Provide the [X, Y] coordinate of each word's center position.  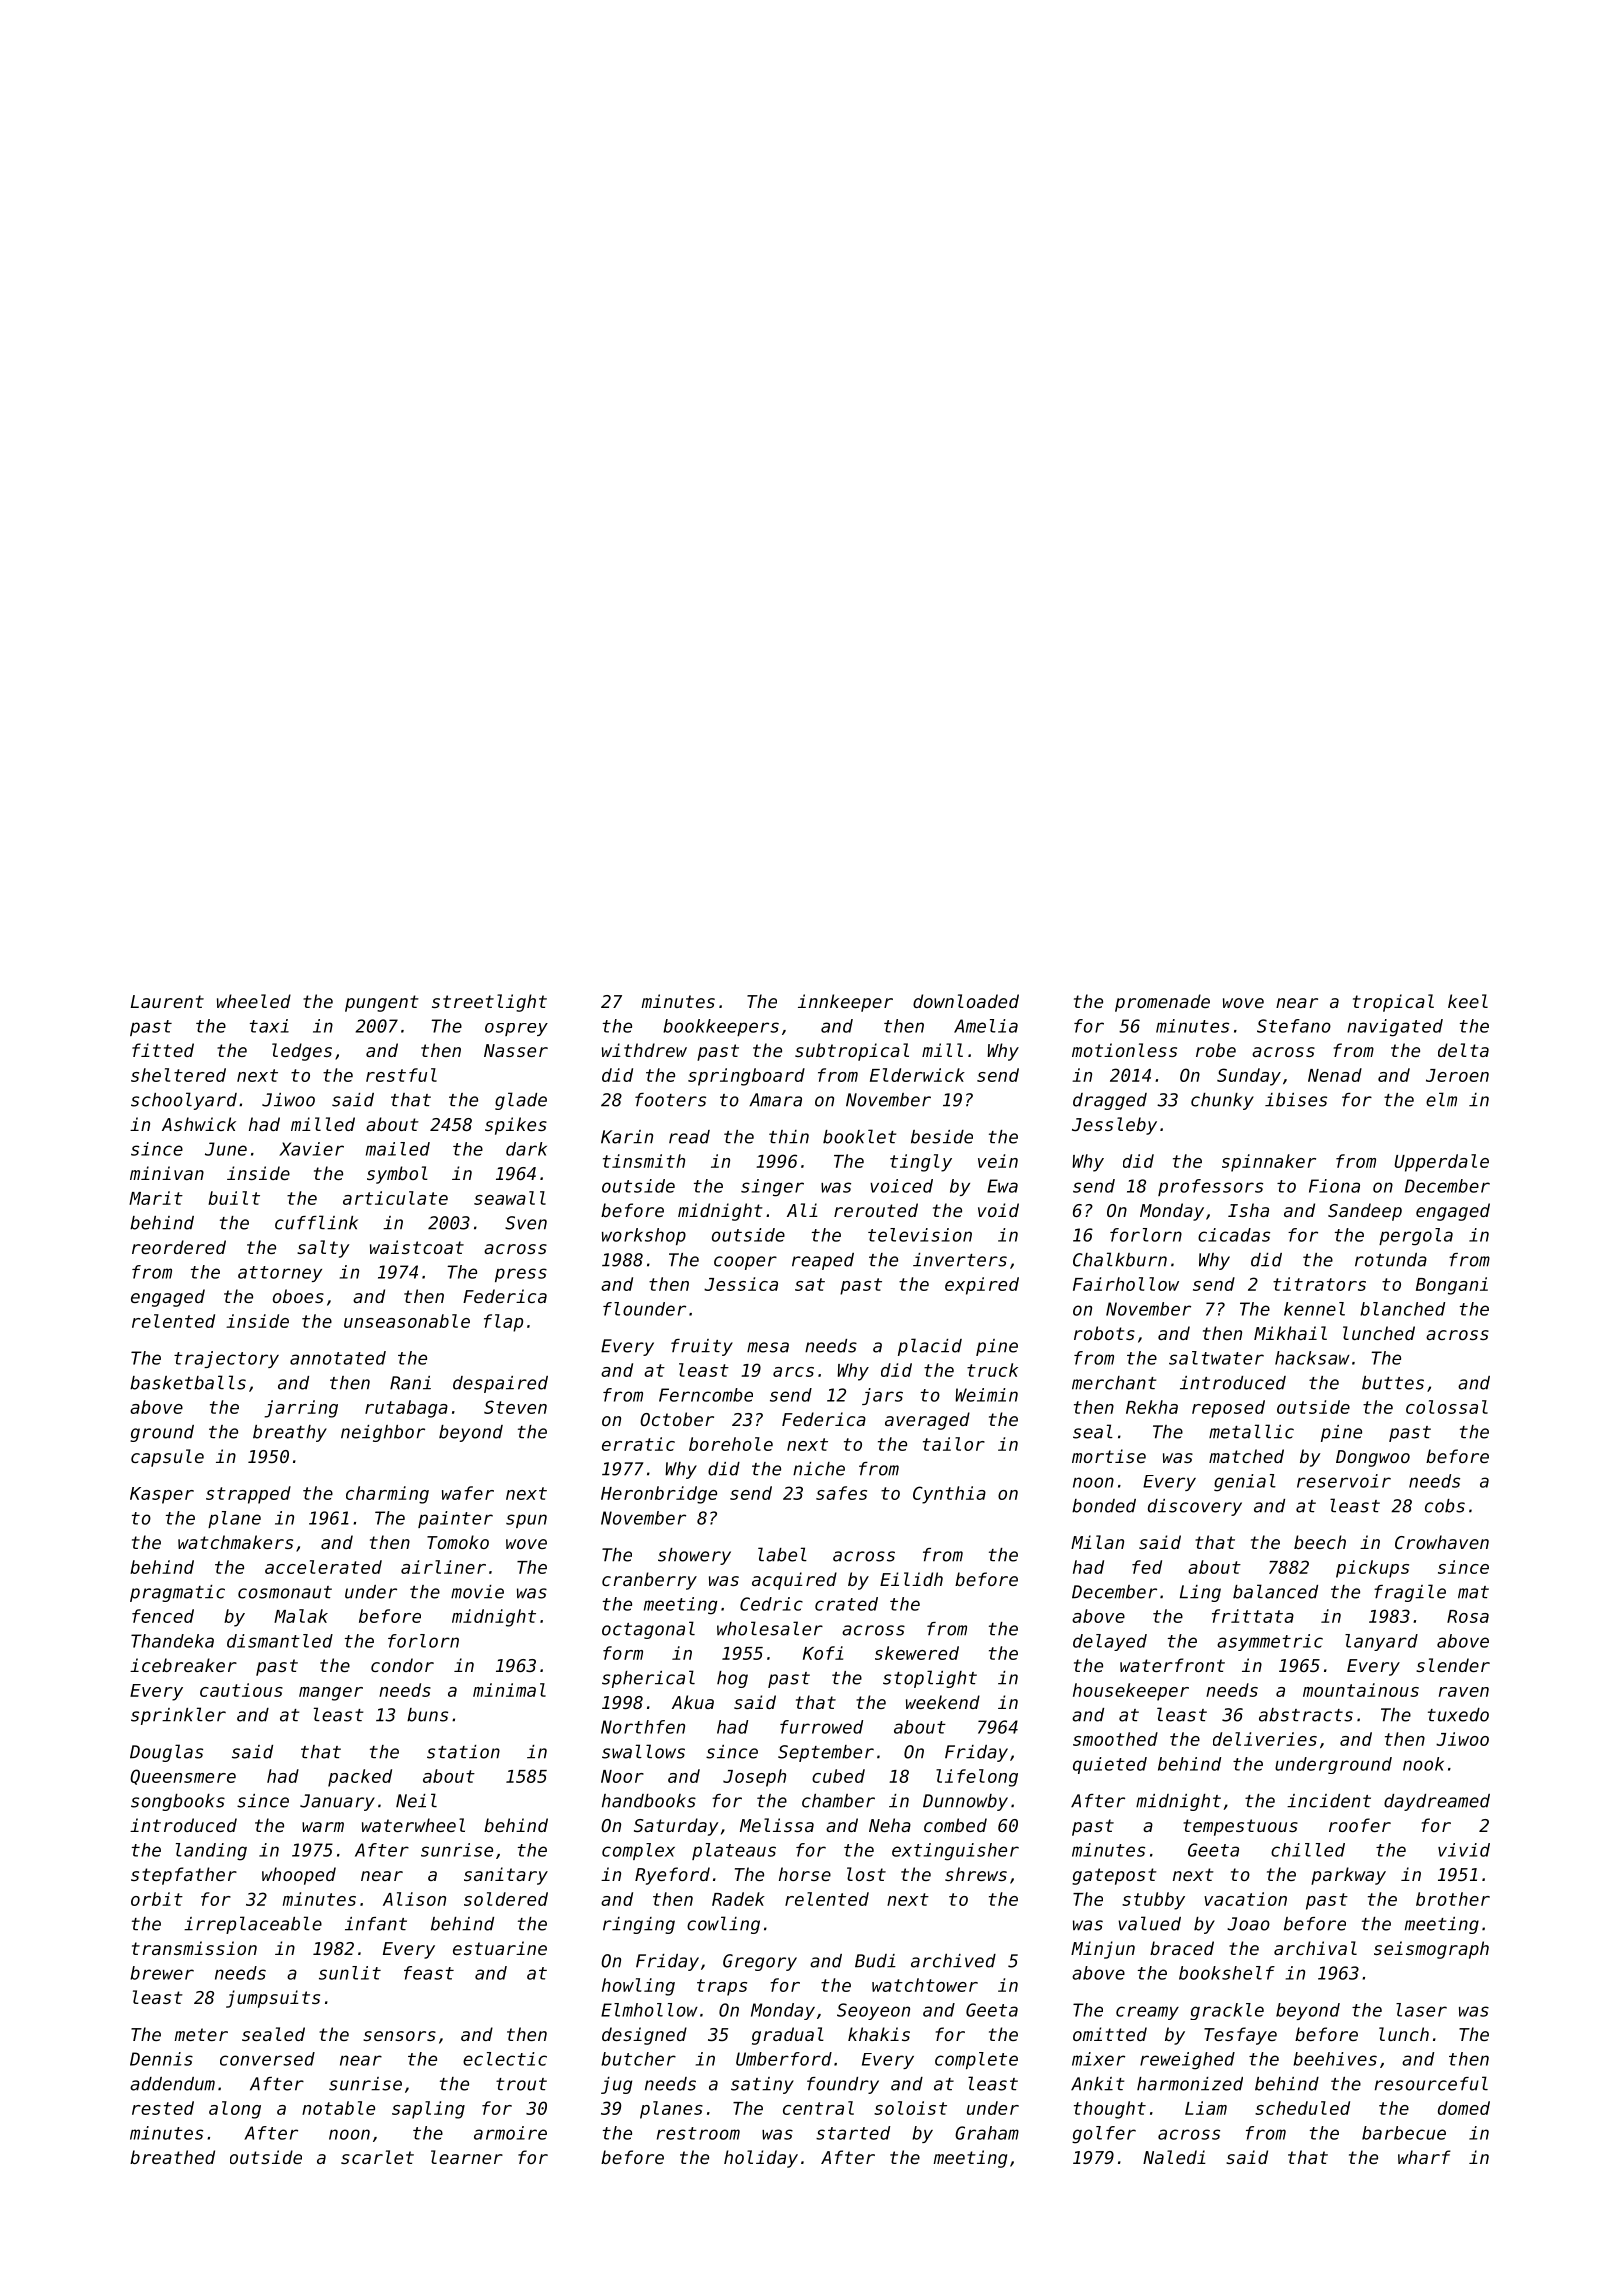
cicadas [1234, 1235]
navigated [1395, 1028]
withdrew [644, 1050]
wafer [468, 1493]
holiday [761, 2159]
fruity [702, 1347]
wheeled [254, 1001]
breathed [172, 2157]
